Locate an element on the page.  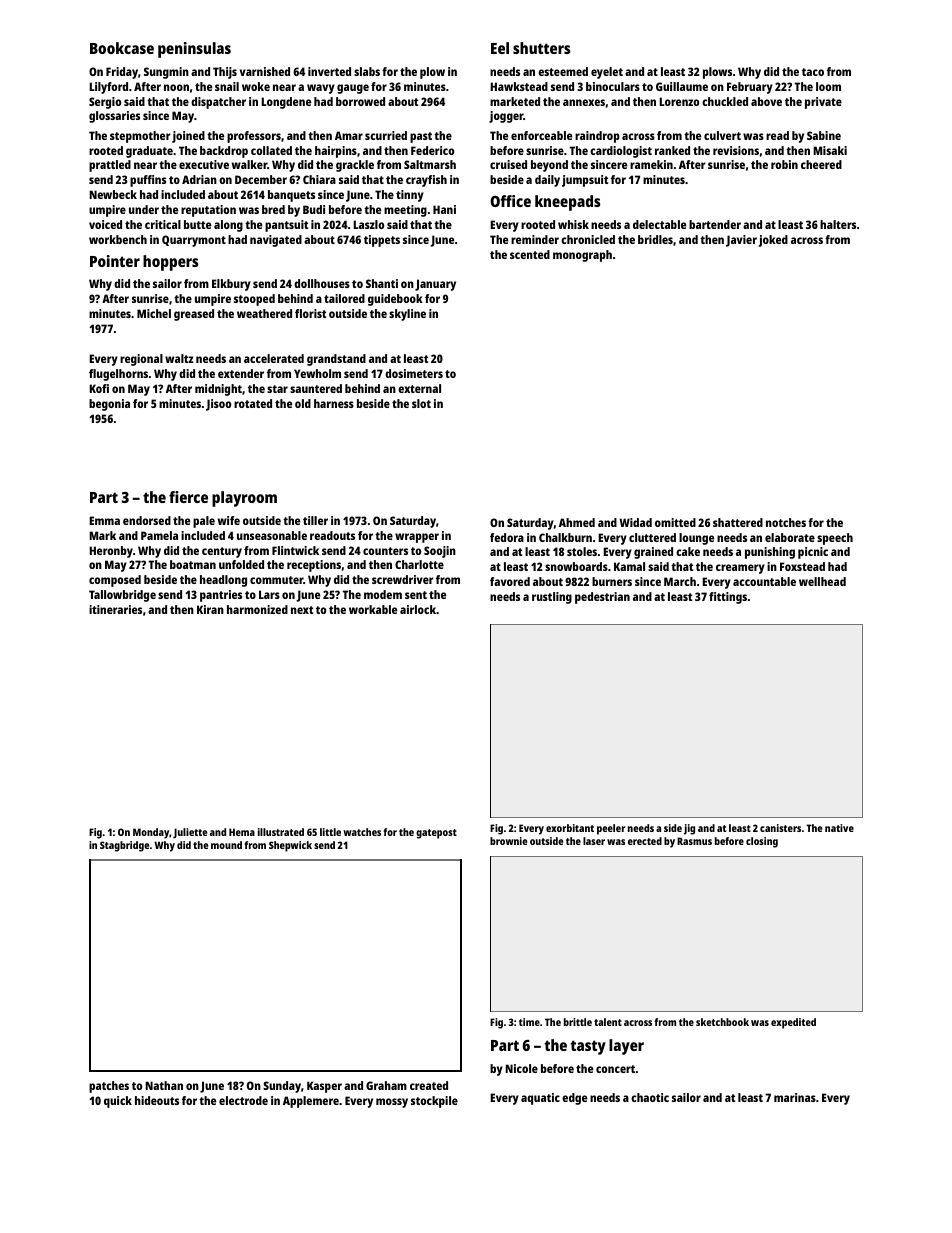
watches is located at coordinates (362, 832).
